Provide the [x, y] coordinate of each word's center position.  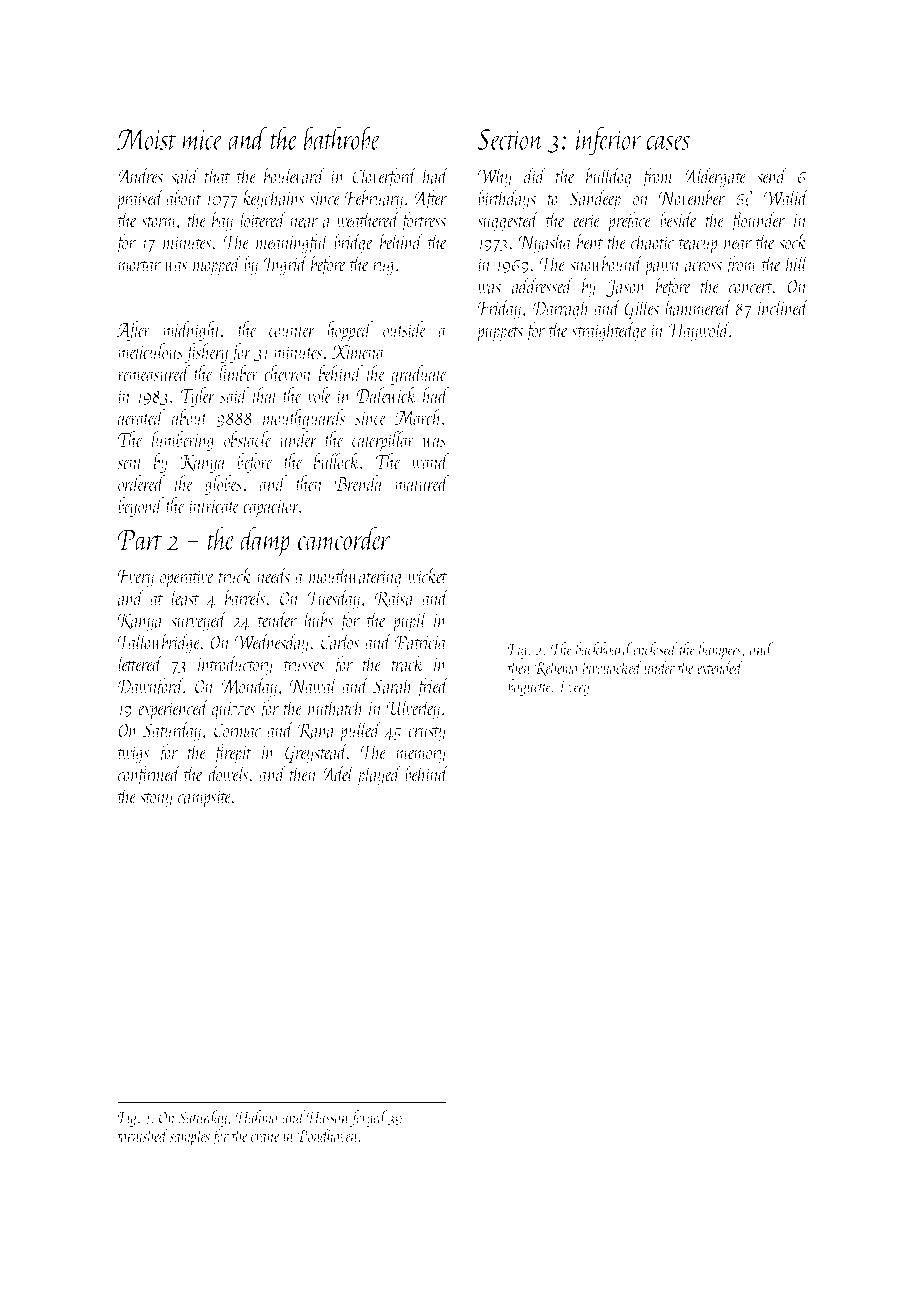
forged [368, 1118]
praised [140, 200]
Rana [316, 731]
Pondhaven [328, 1135]
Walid [786, 197]
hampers [720, 651]
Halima [258, 1117]
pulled [360, 732]
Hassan [328, 1117]
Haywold [699, 331]
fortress [423, 221]
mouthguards [304, 419]
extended [720, 667]
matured [422, 483]
